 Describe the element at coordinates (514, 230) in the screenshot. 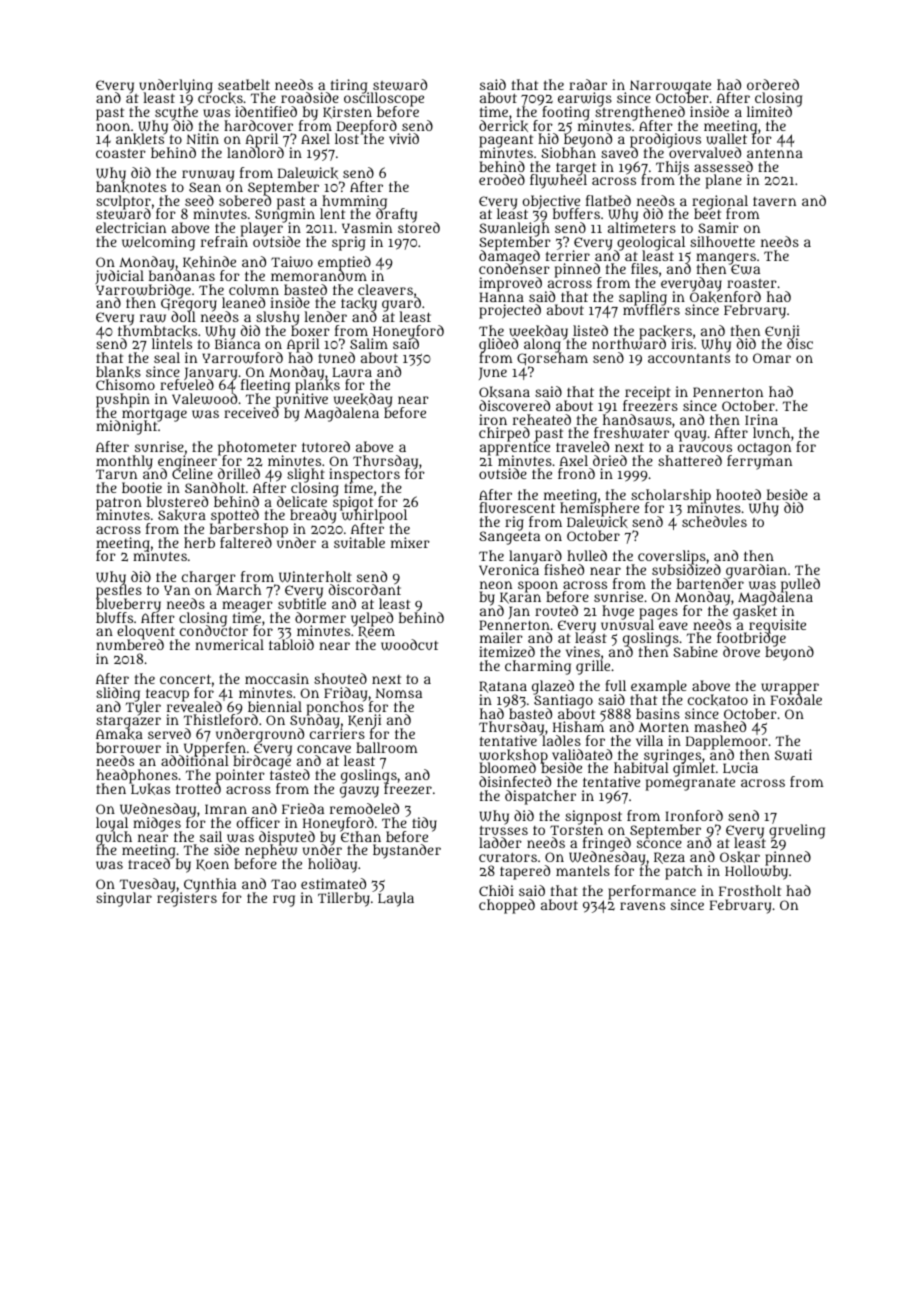

I see `Swanleigh` at that location.
